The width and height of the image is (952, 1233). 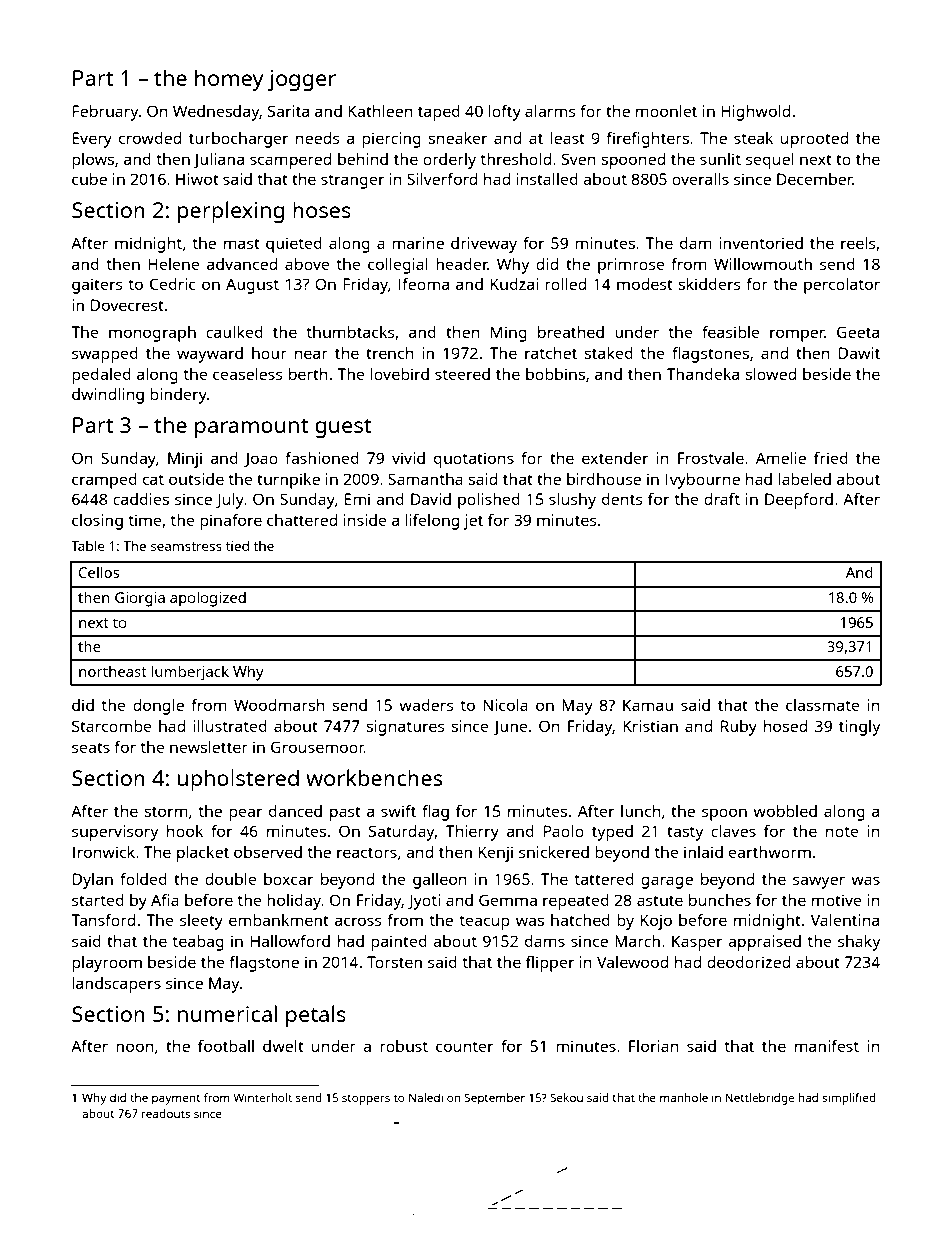 I want to click on Torsten, so click(x=394, y=962).
